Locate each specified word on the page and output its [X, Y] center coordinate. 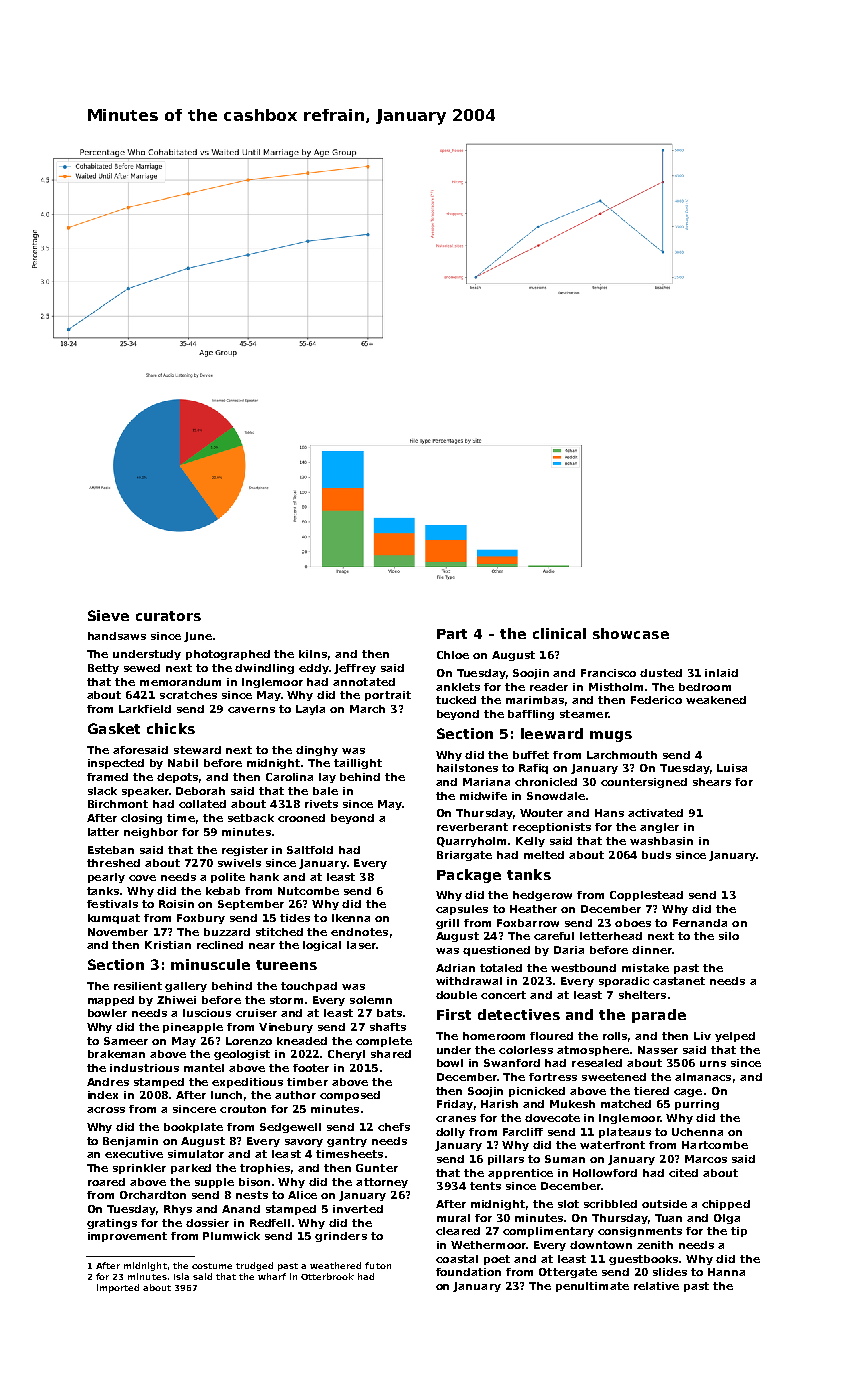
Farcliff [523, 1132]
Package [469, 876]
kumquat [114, 919]
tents [485, 1186]
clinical [559, 633]
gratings [112, 1224]
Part [452, 634]
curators [168, 616]
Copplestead [646, 896]
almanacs [703, 1077]
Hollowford [605, 1173]
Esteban [111, 850]
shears [712, 782]
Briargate [464, 856]
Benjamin [130, 1142]
